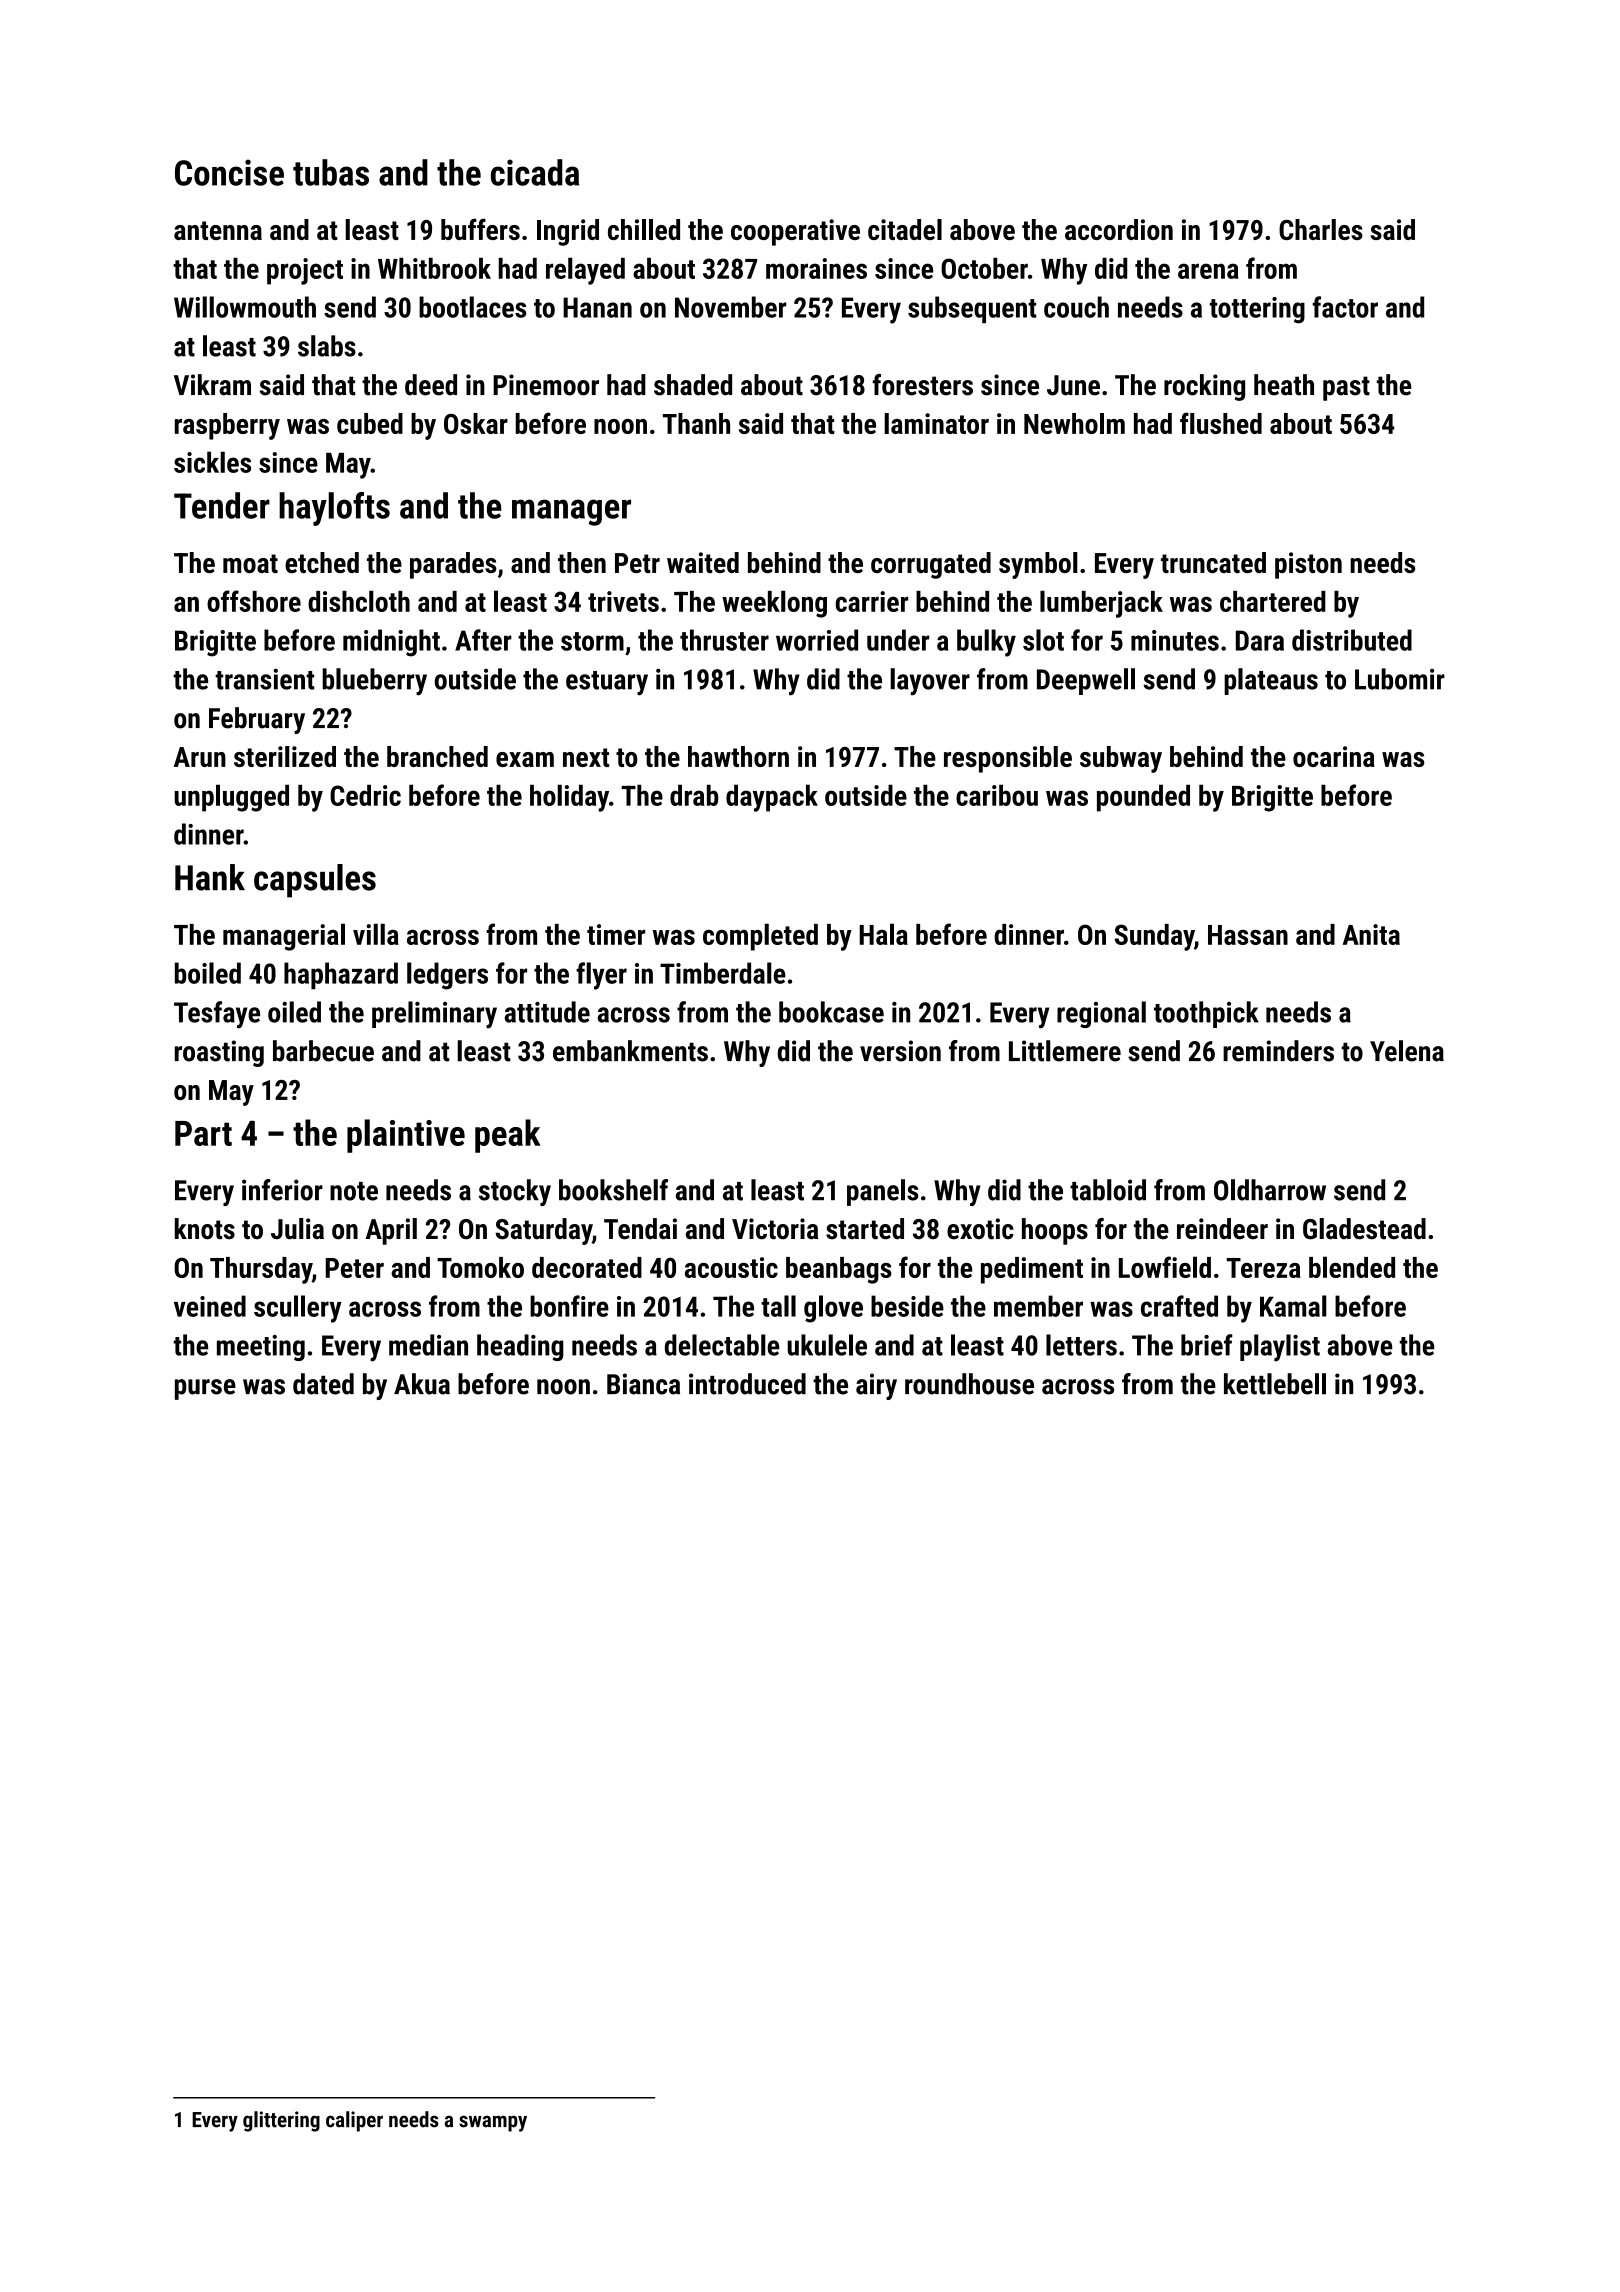 The height and width of the image is (2292, 1620). I want to click on June, so click(1073, 385).
